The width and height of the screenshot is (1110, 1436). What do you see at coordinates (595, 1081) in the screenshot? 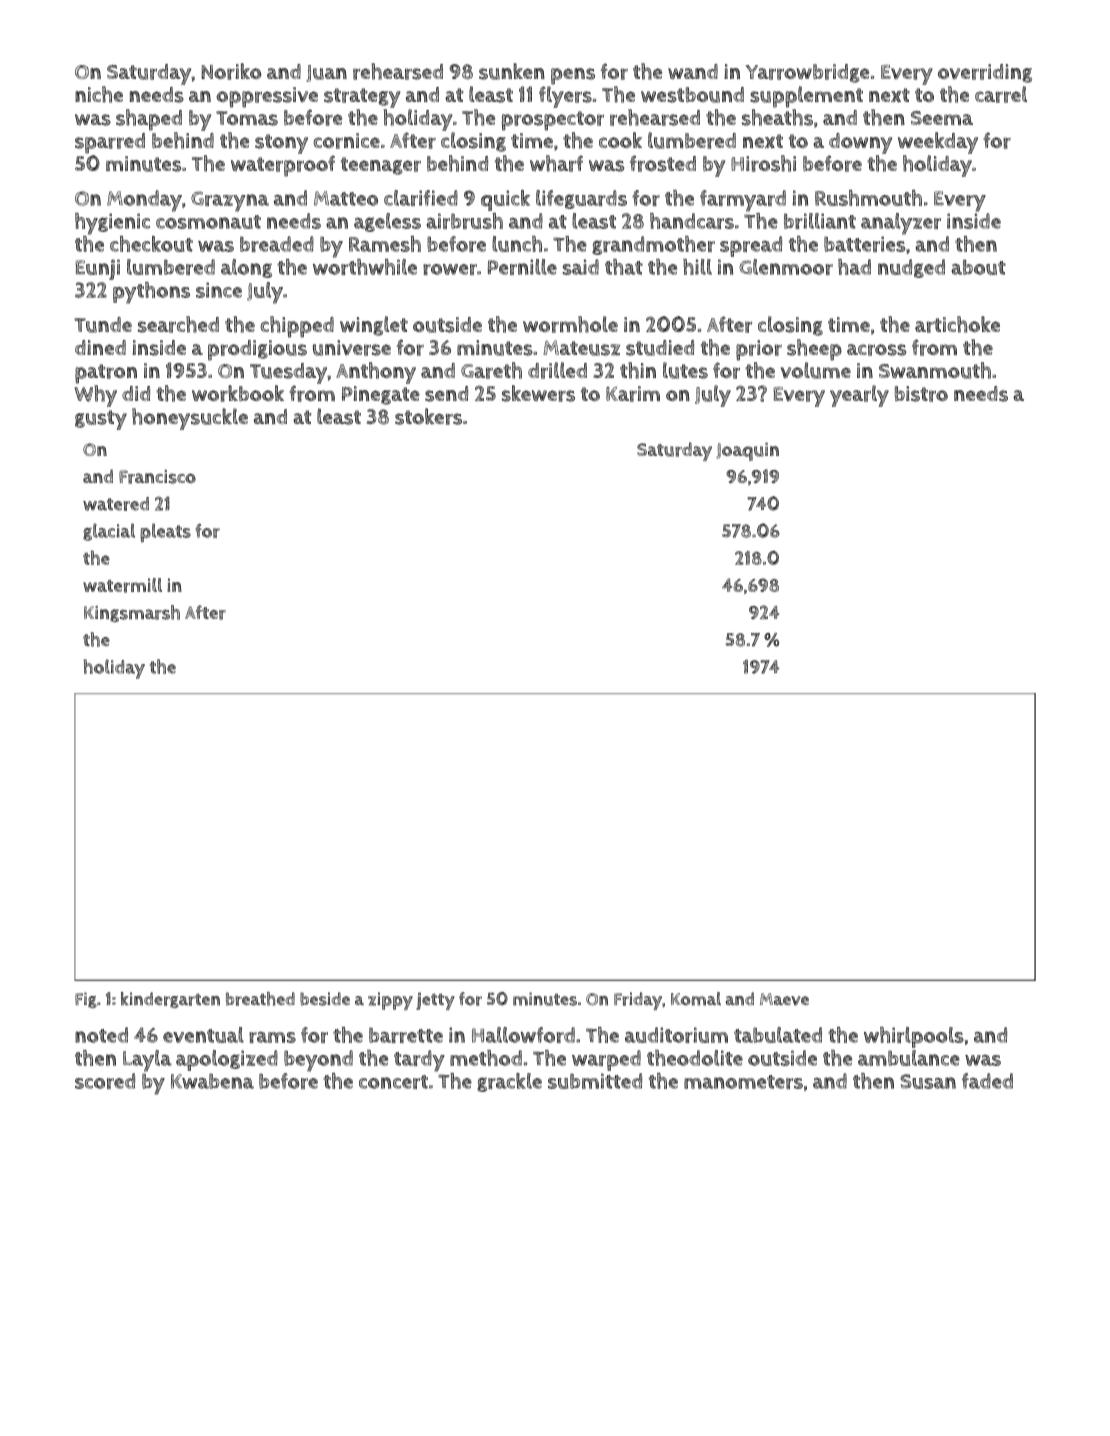
I see `submitted` at bounding box center [595, 1081].
